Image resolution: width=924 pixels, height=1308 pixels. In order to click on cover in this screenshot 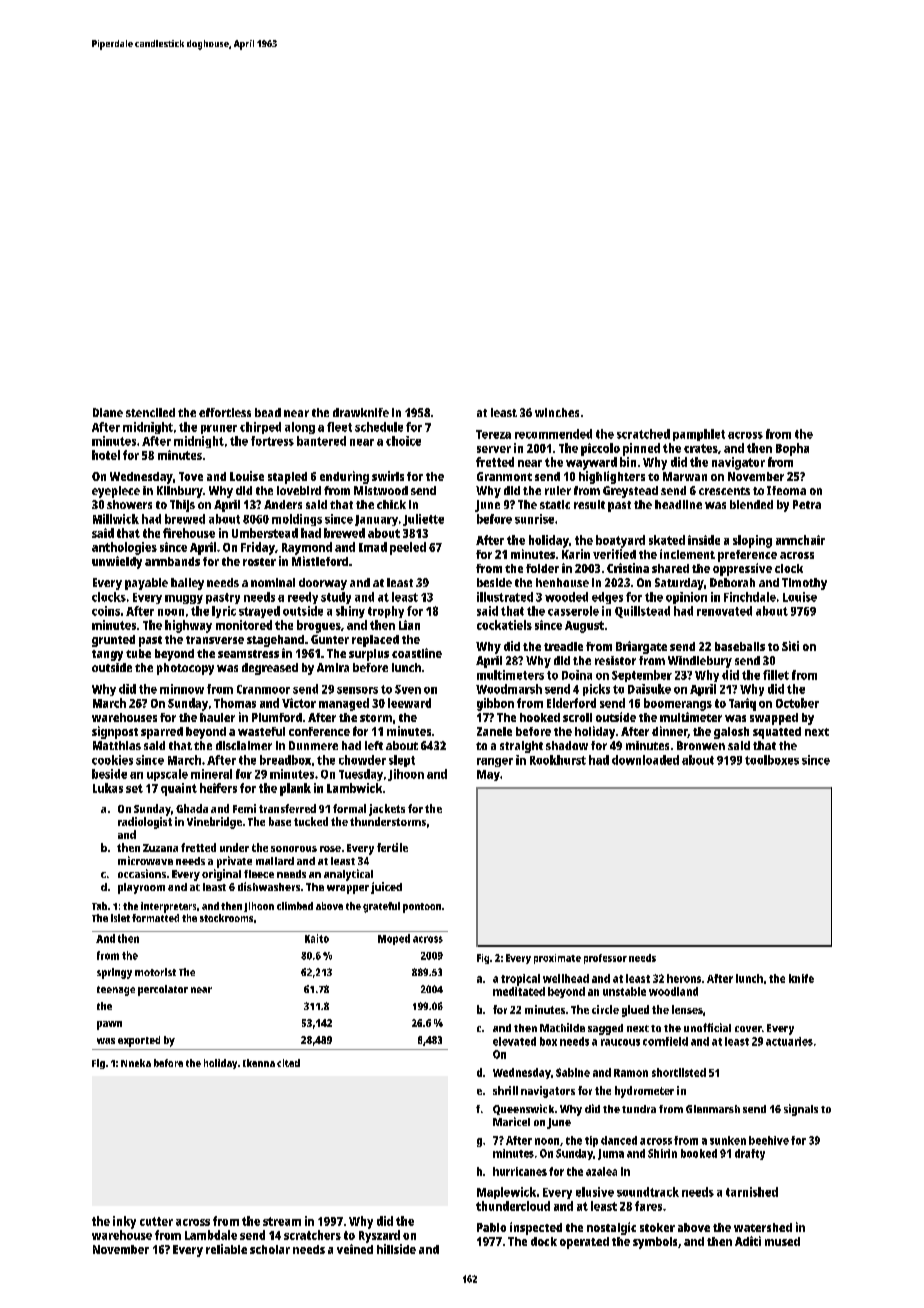, I will do `click(748, 1029)`.
